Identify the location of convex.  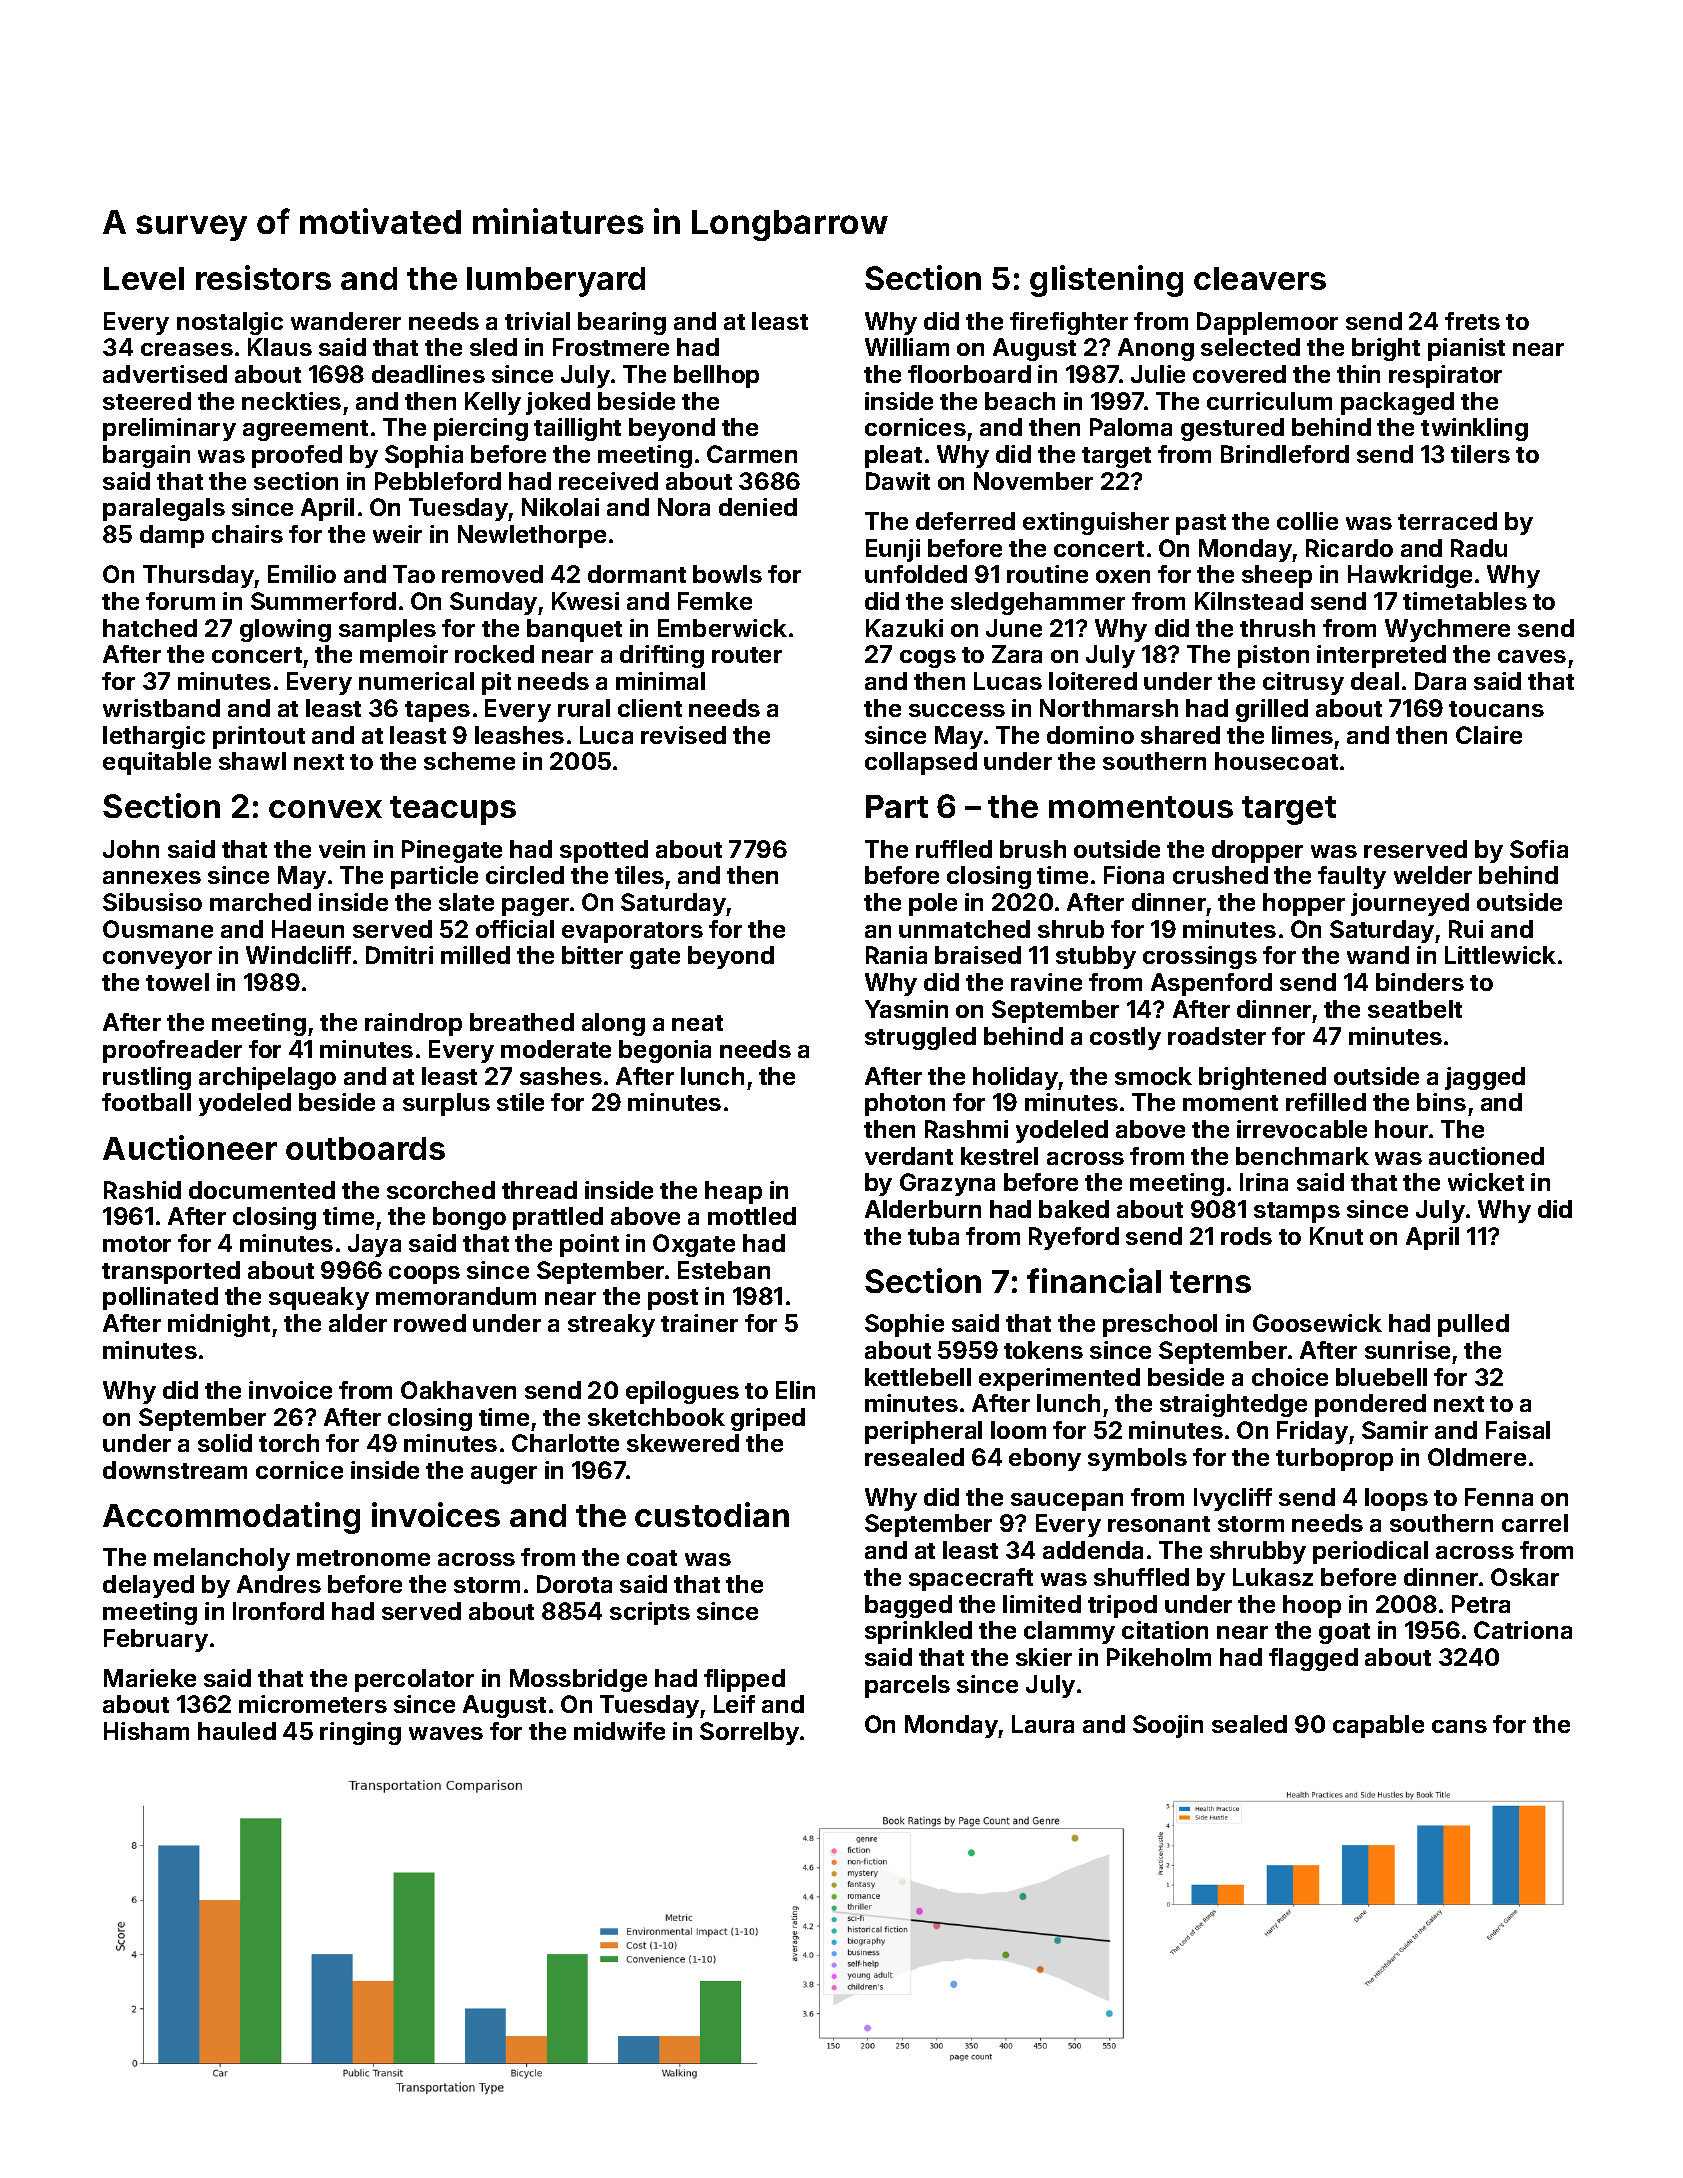
(325, 809).
